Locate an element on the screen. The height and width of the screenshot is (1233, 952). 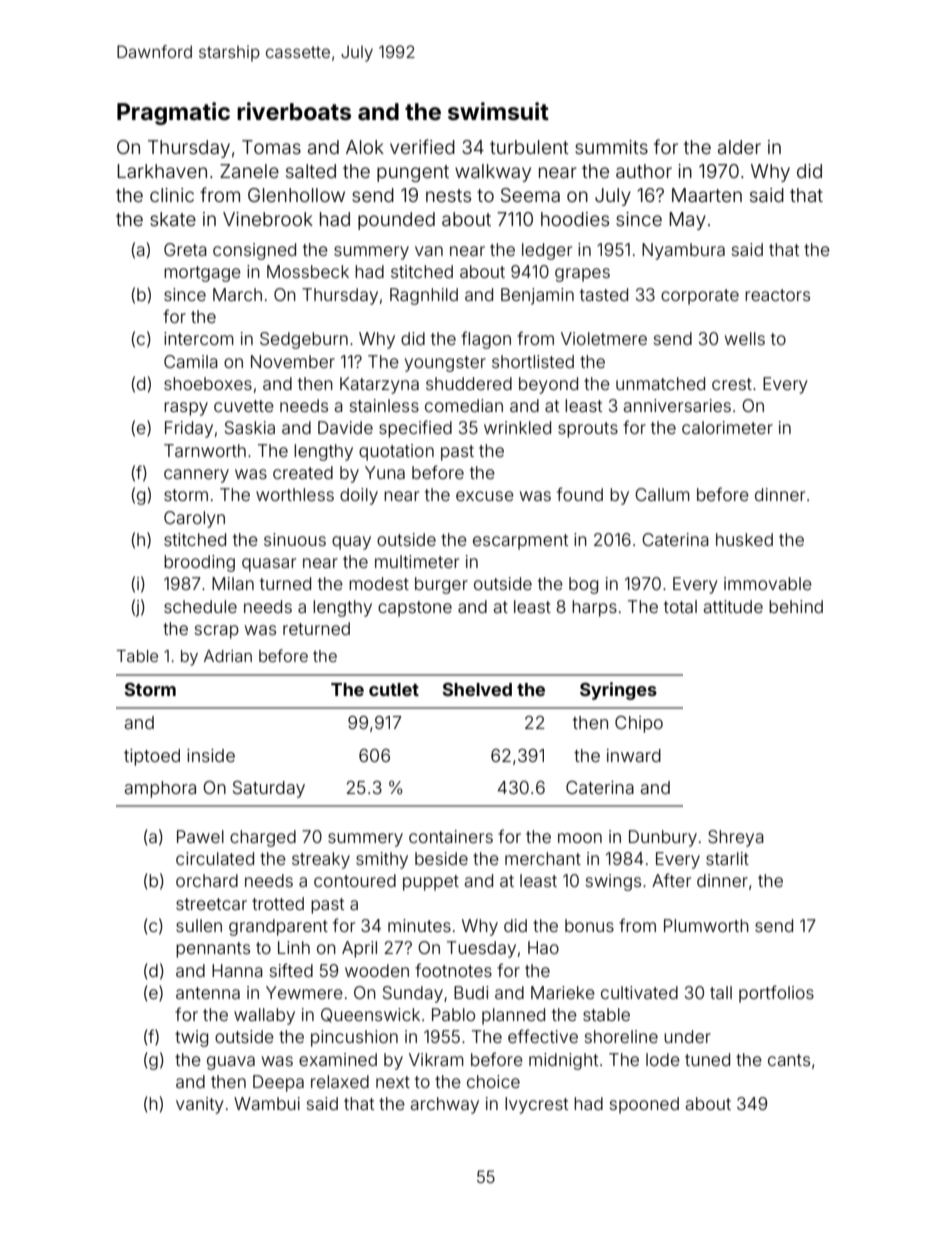
archway is located at coordinates (444, 1105).
